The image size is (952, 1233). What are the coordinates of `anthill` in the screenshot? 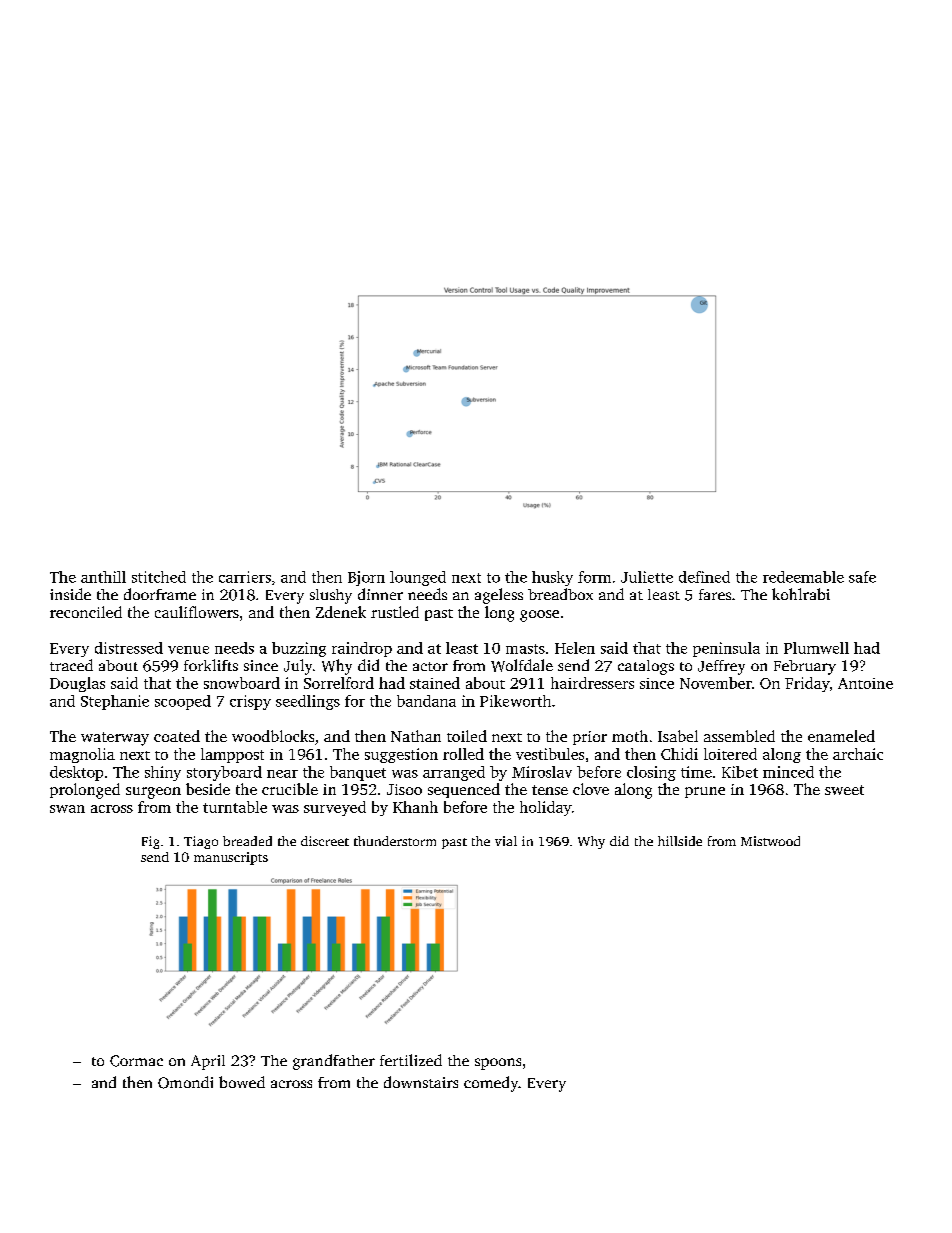 It's located at (103, 577).
